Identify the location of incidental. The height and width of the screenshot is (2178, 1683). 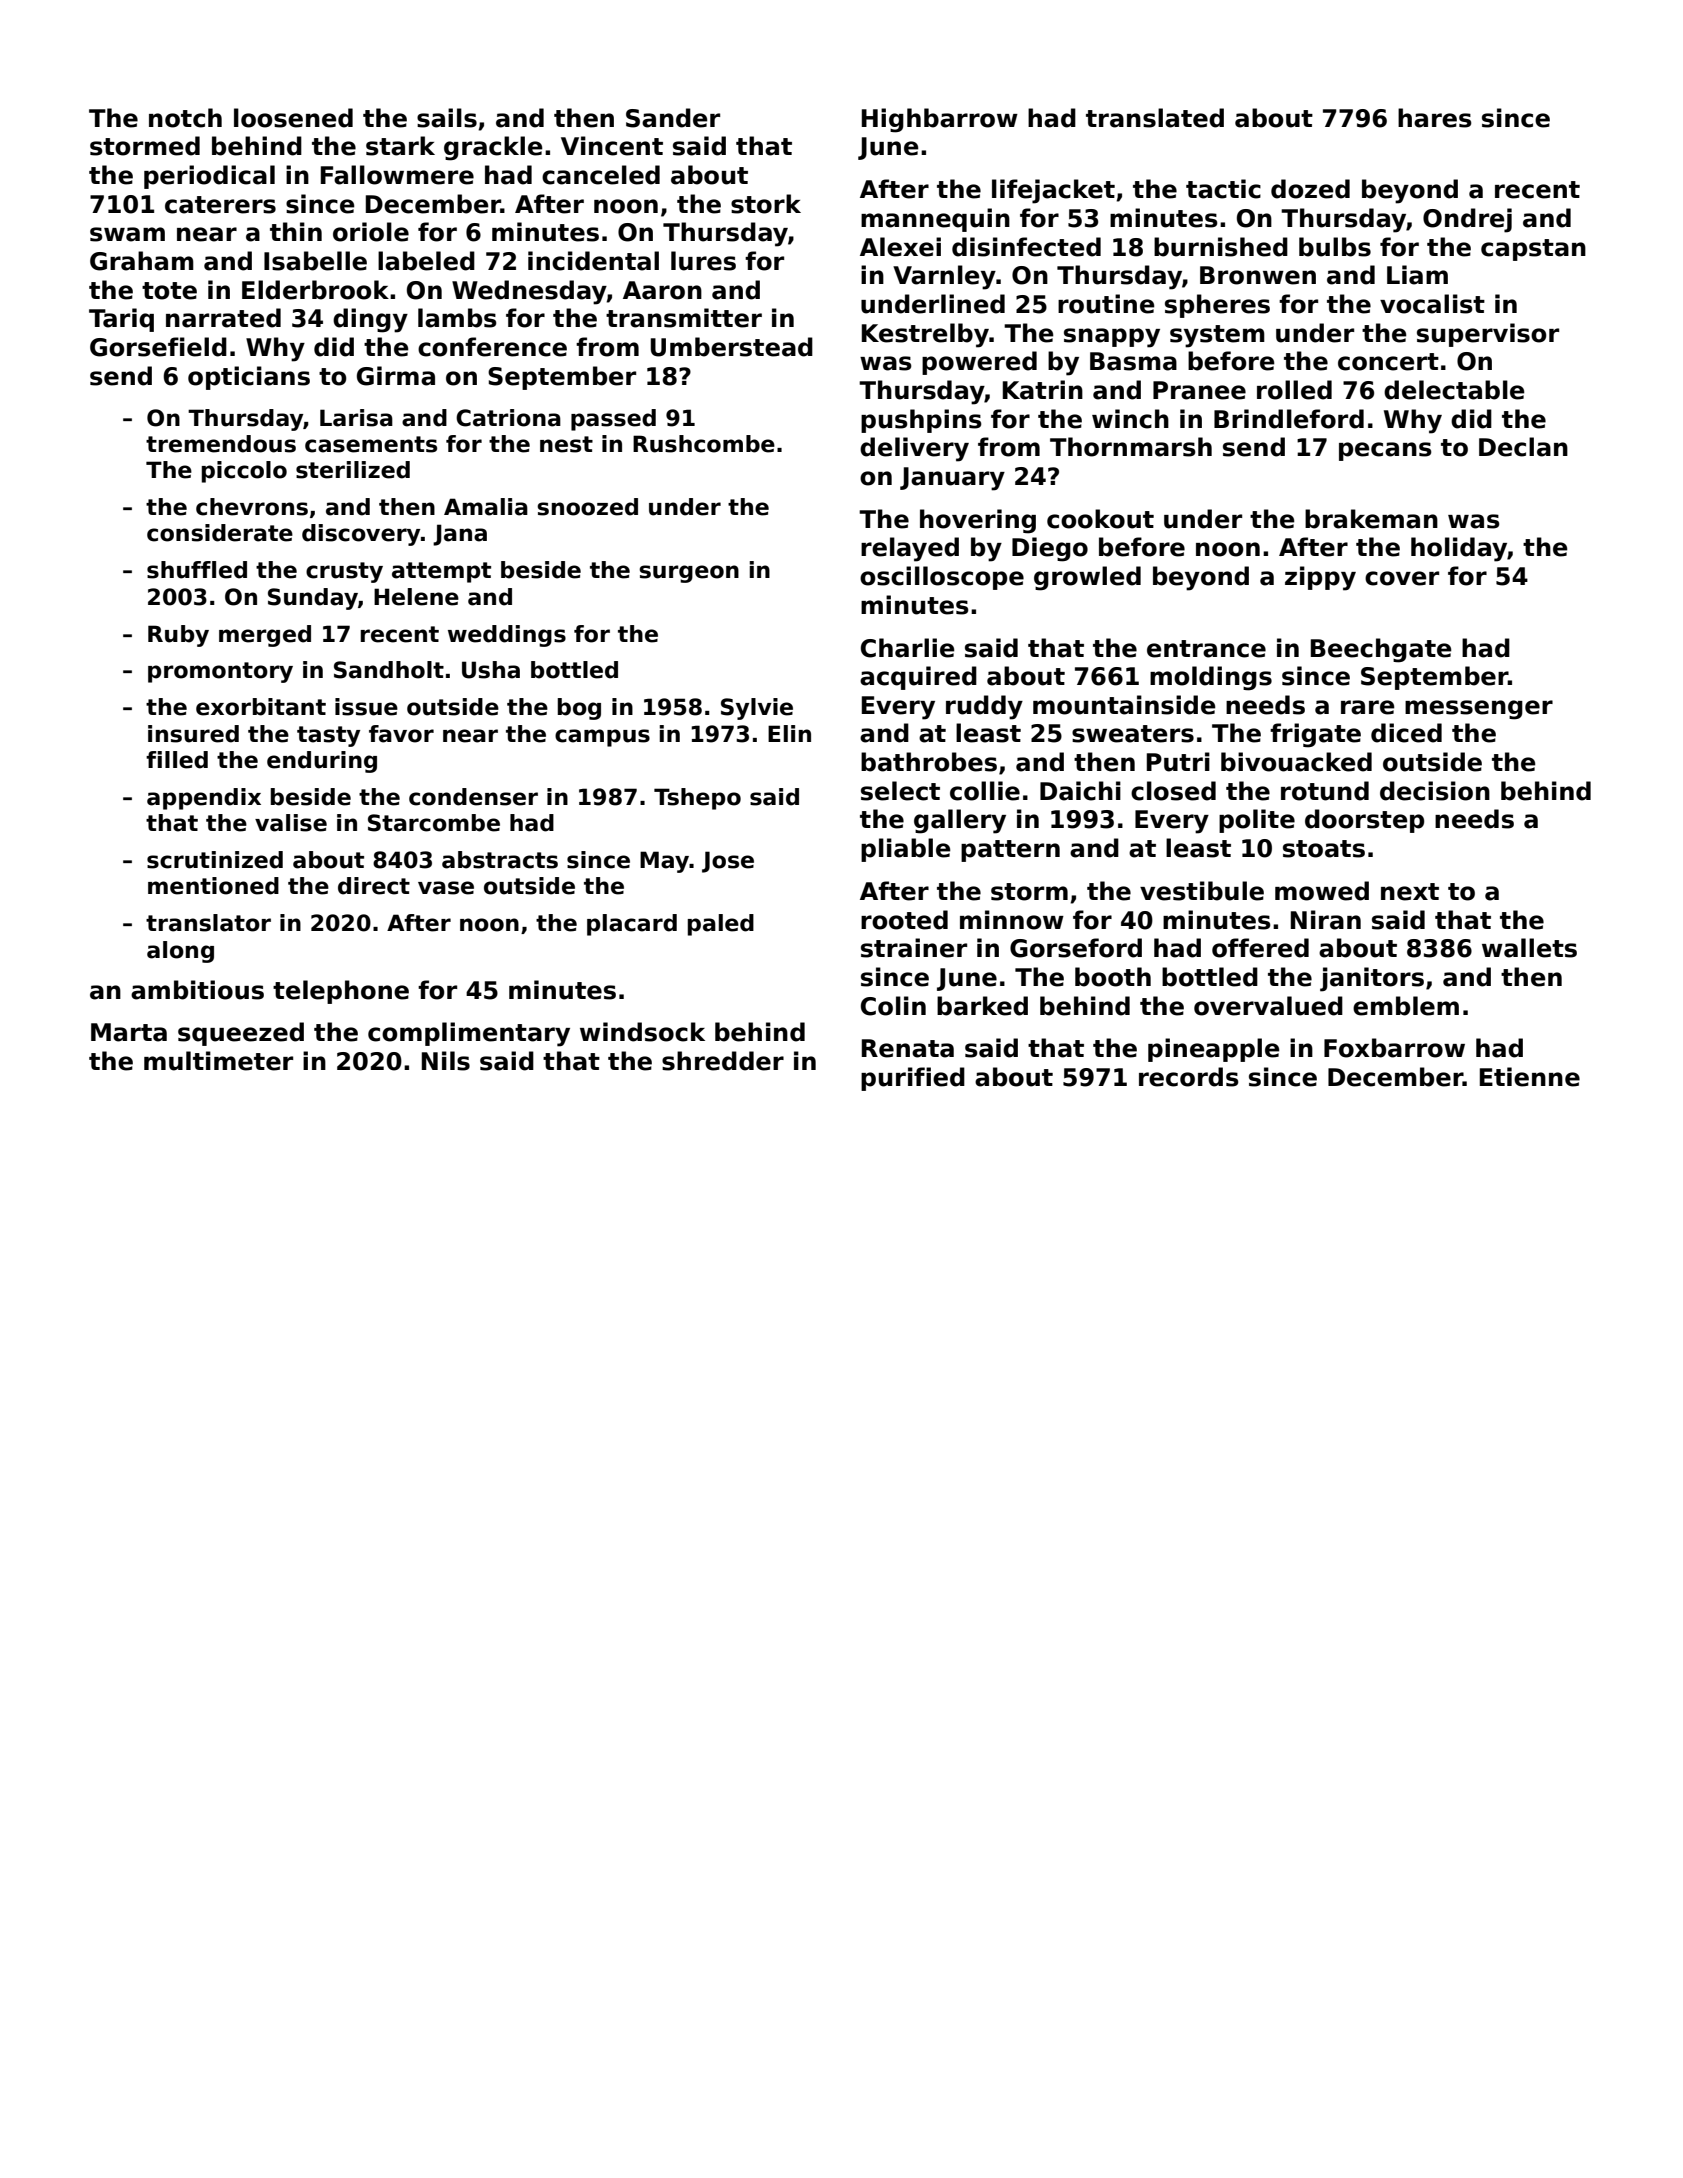
(593, 261).
